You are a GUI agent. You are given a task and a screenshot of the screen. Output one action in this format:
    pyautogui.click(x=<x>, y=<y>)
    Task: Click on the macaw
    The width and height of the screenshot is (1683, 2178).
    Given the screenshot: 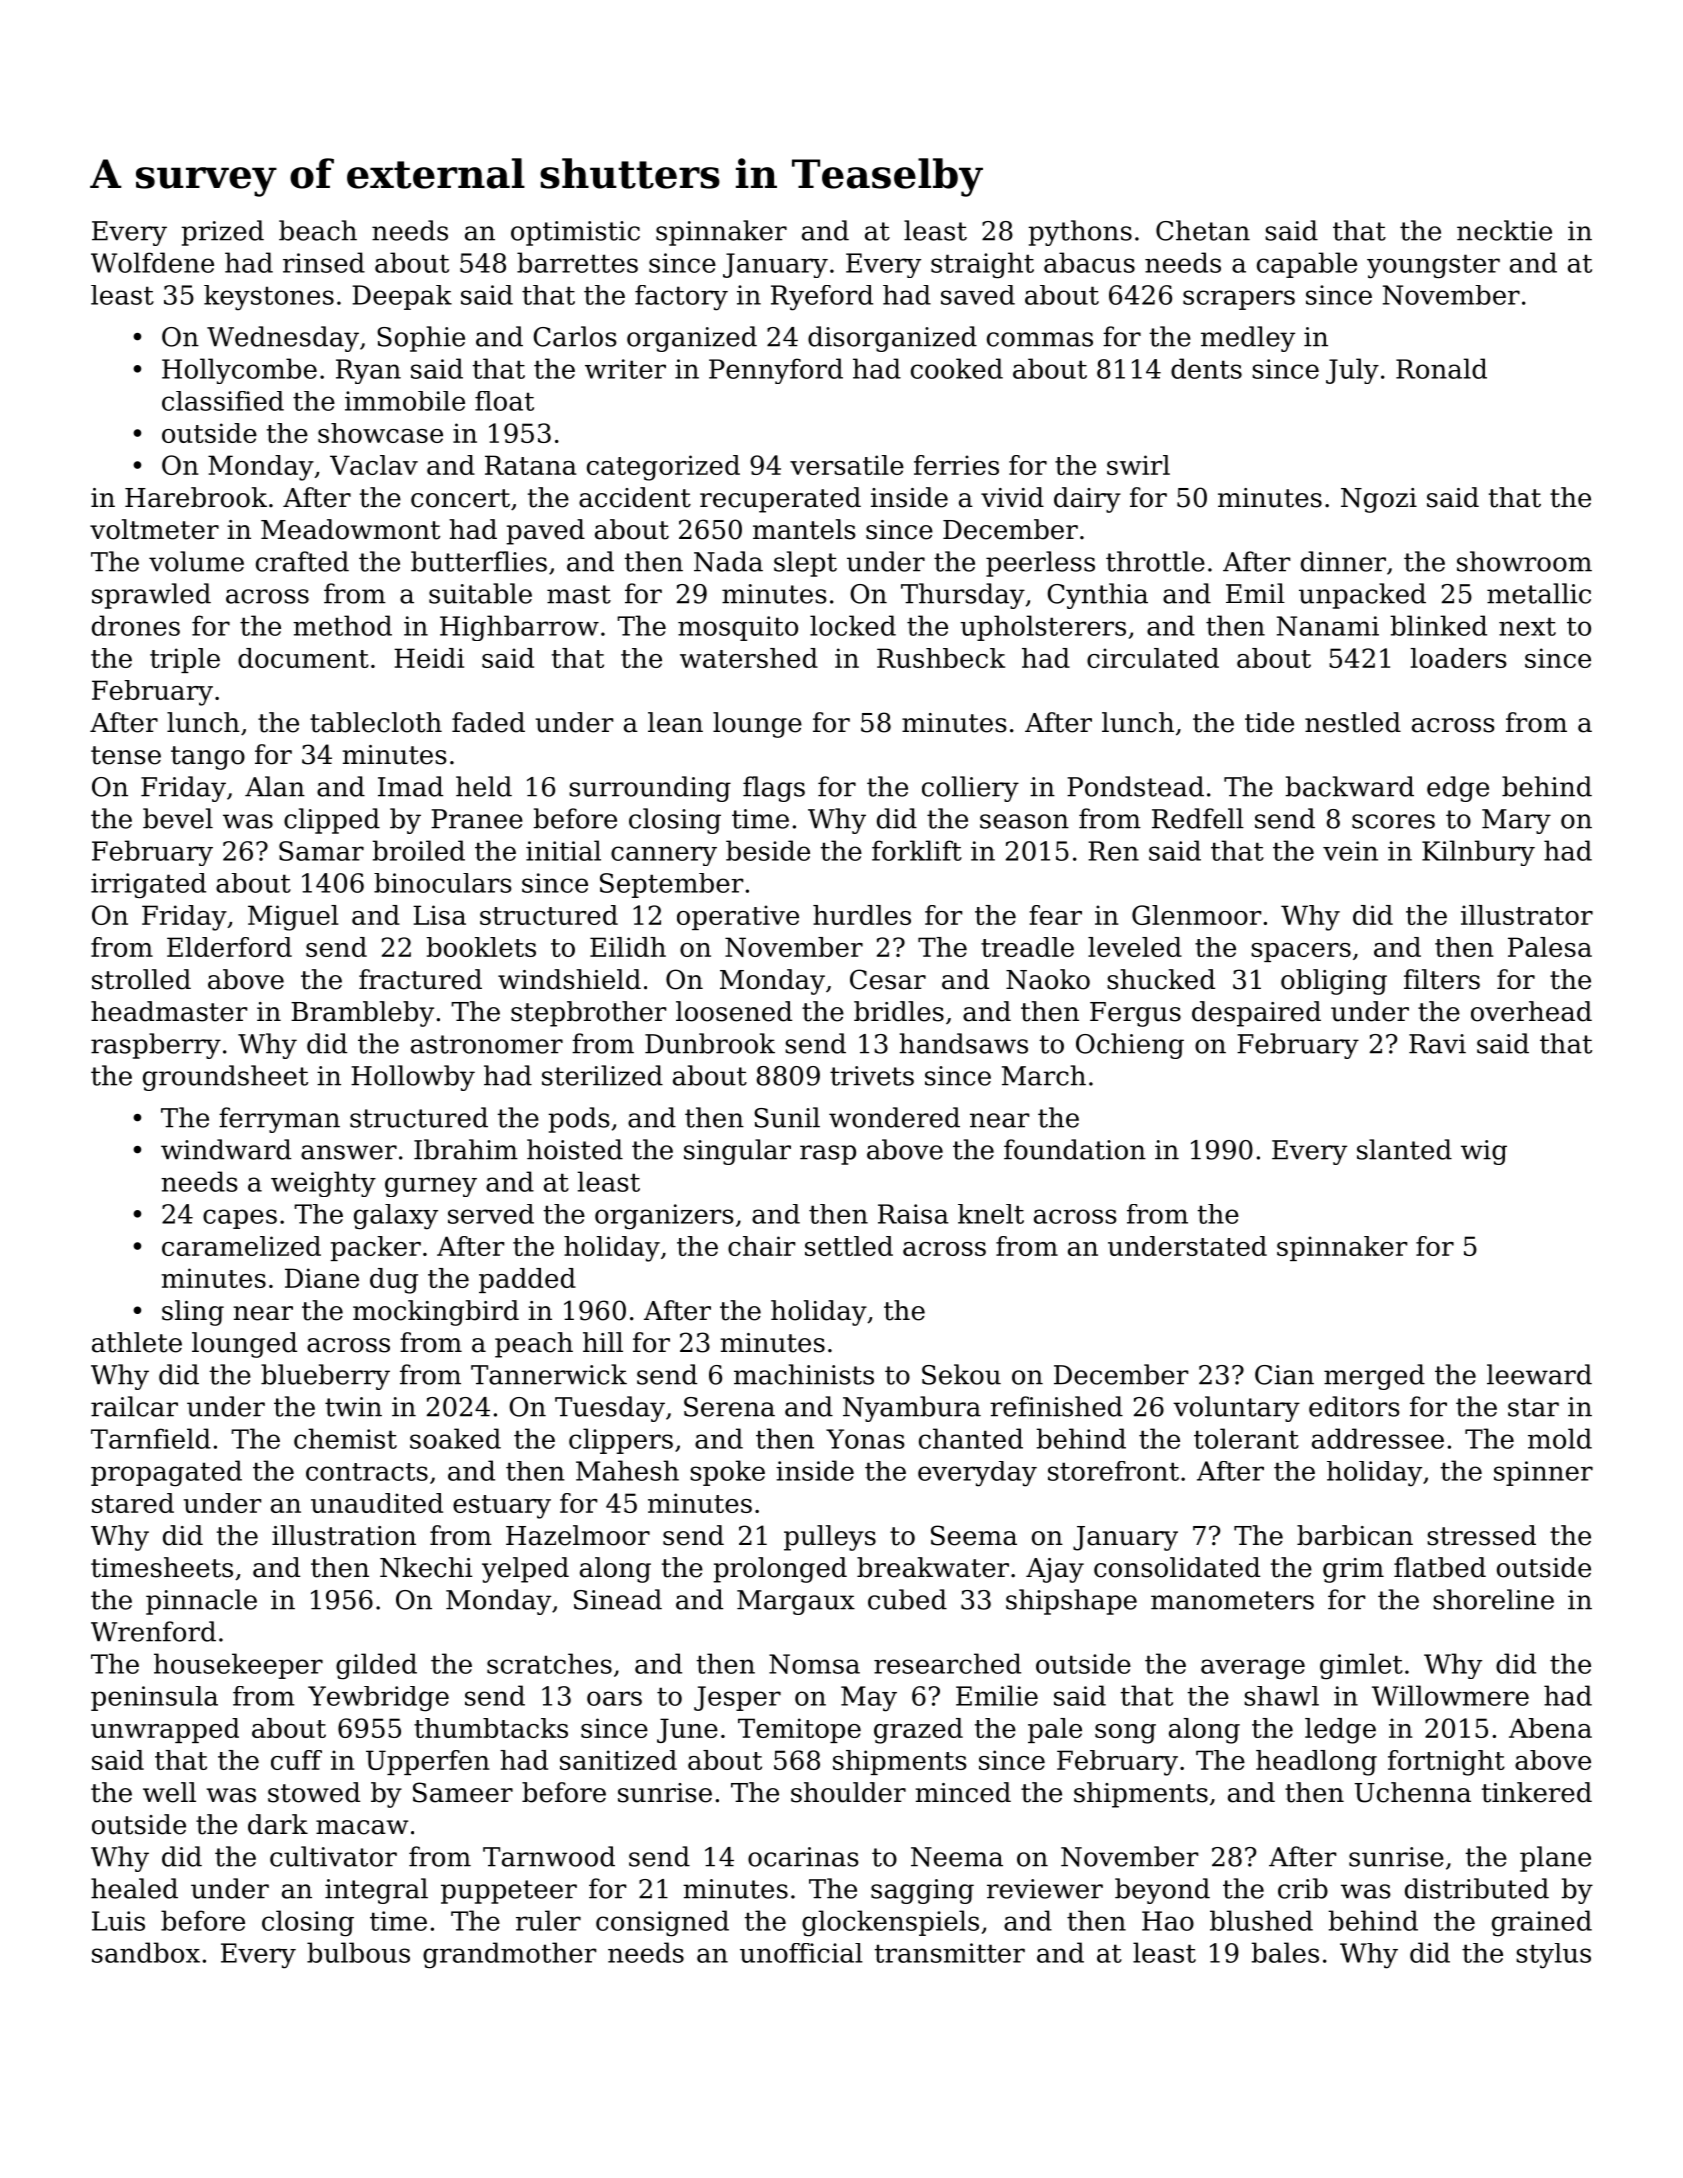 What is the action you would take?
    pyautogui.click(x=362, y=1827)
